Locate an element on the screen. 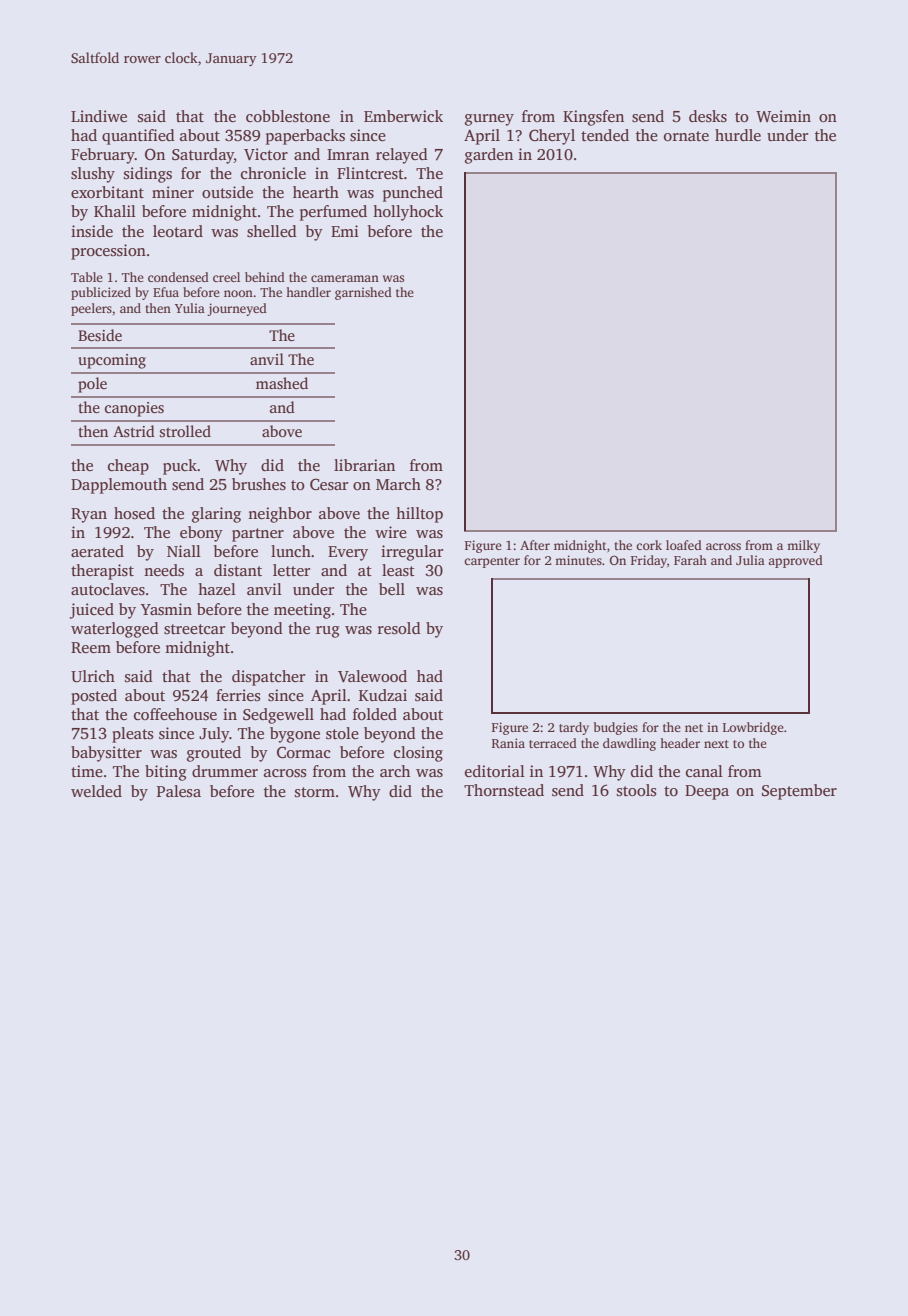 Image resolution: width=908 pixels, height=1316 pixels. librarian is located at coordinates (364, 465).
